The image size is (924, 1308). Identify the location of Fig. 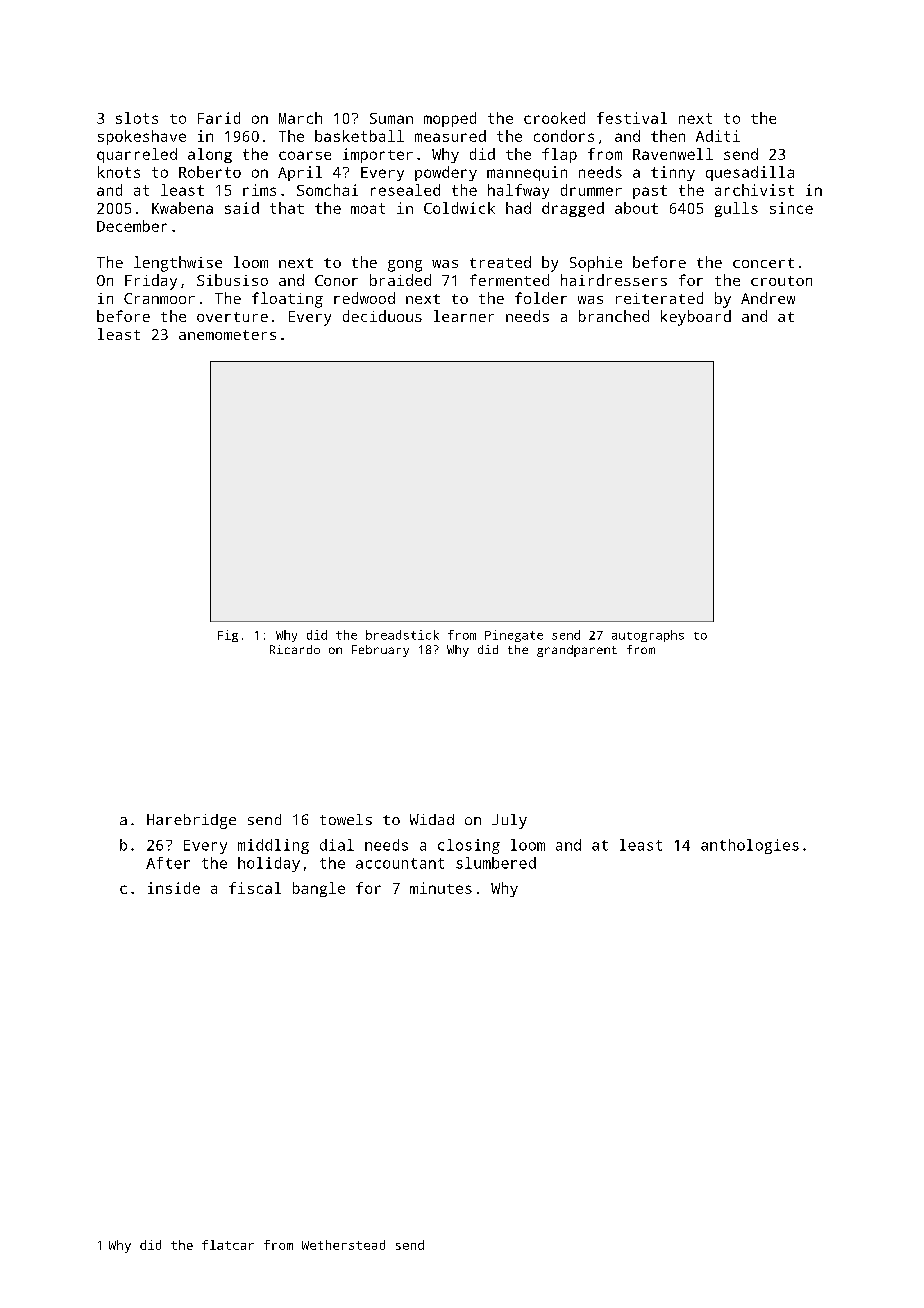
(228, 636).
